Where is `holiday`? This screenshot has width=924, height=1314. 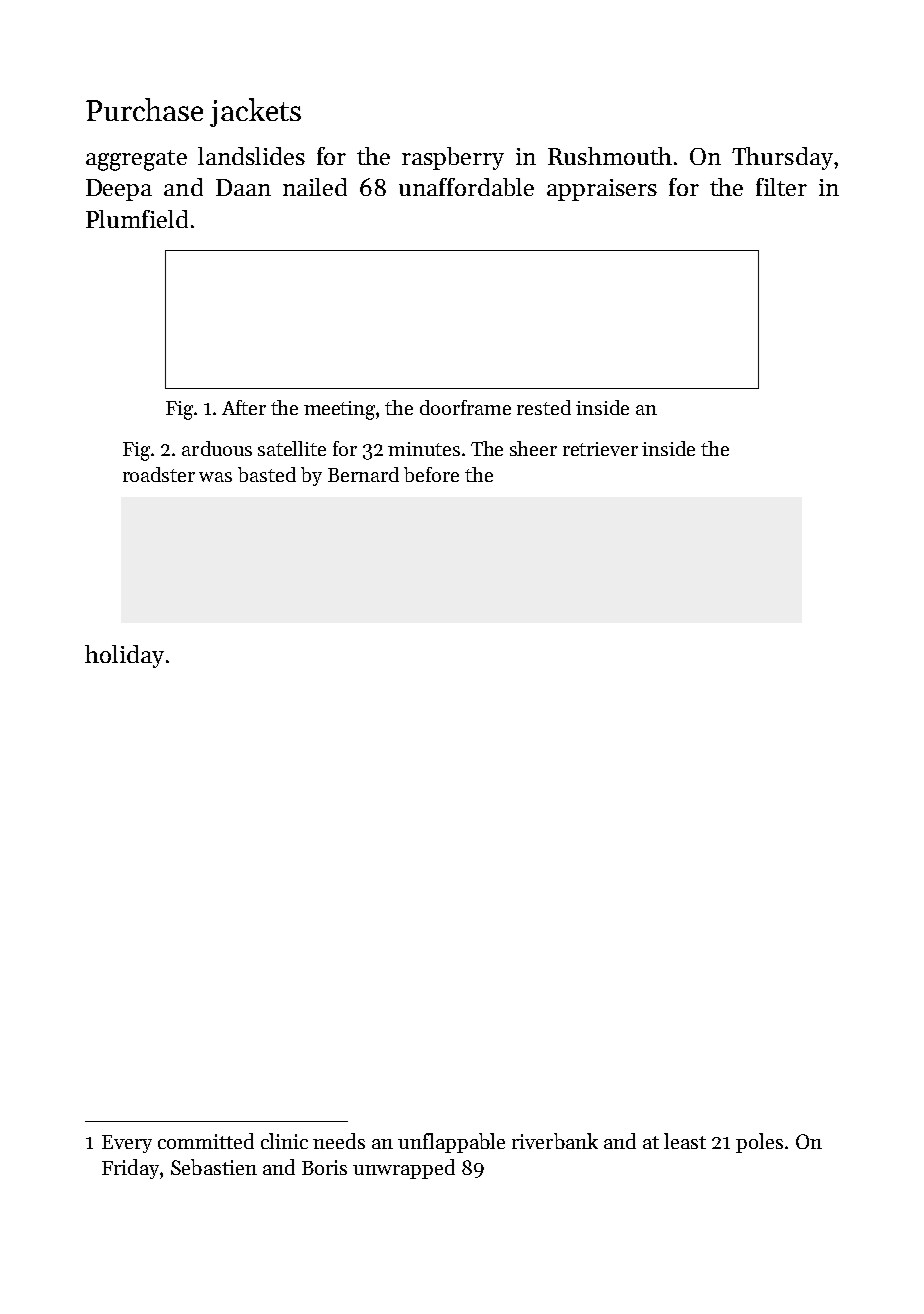
holiday is located at coordinates (124, 656).
